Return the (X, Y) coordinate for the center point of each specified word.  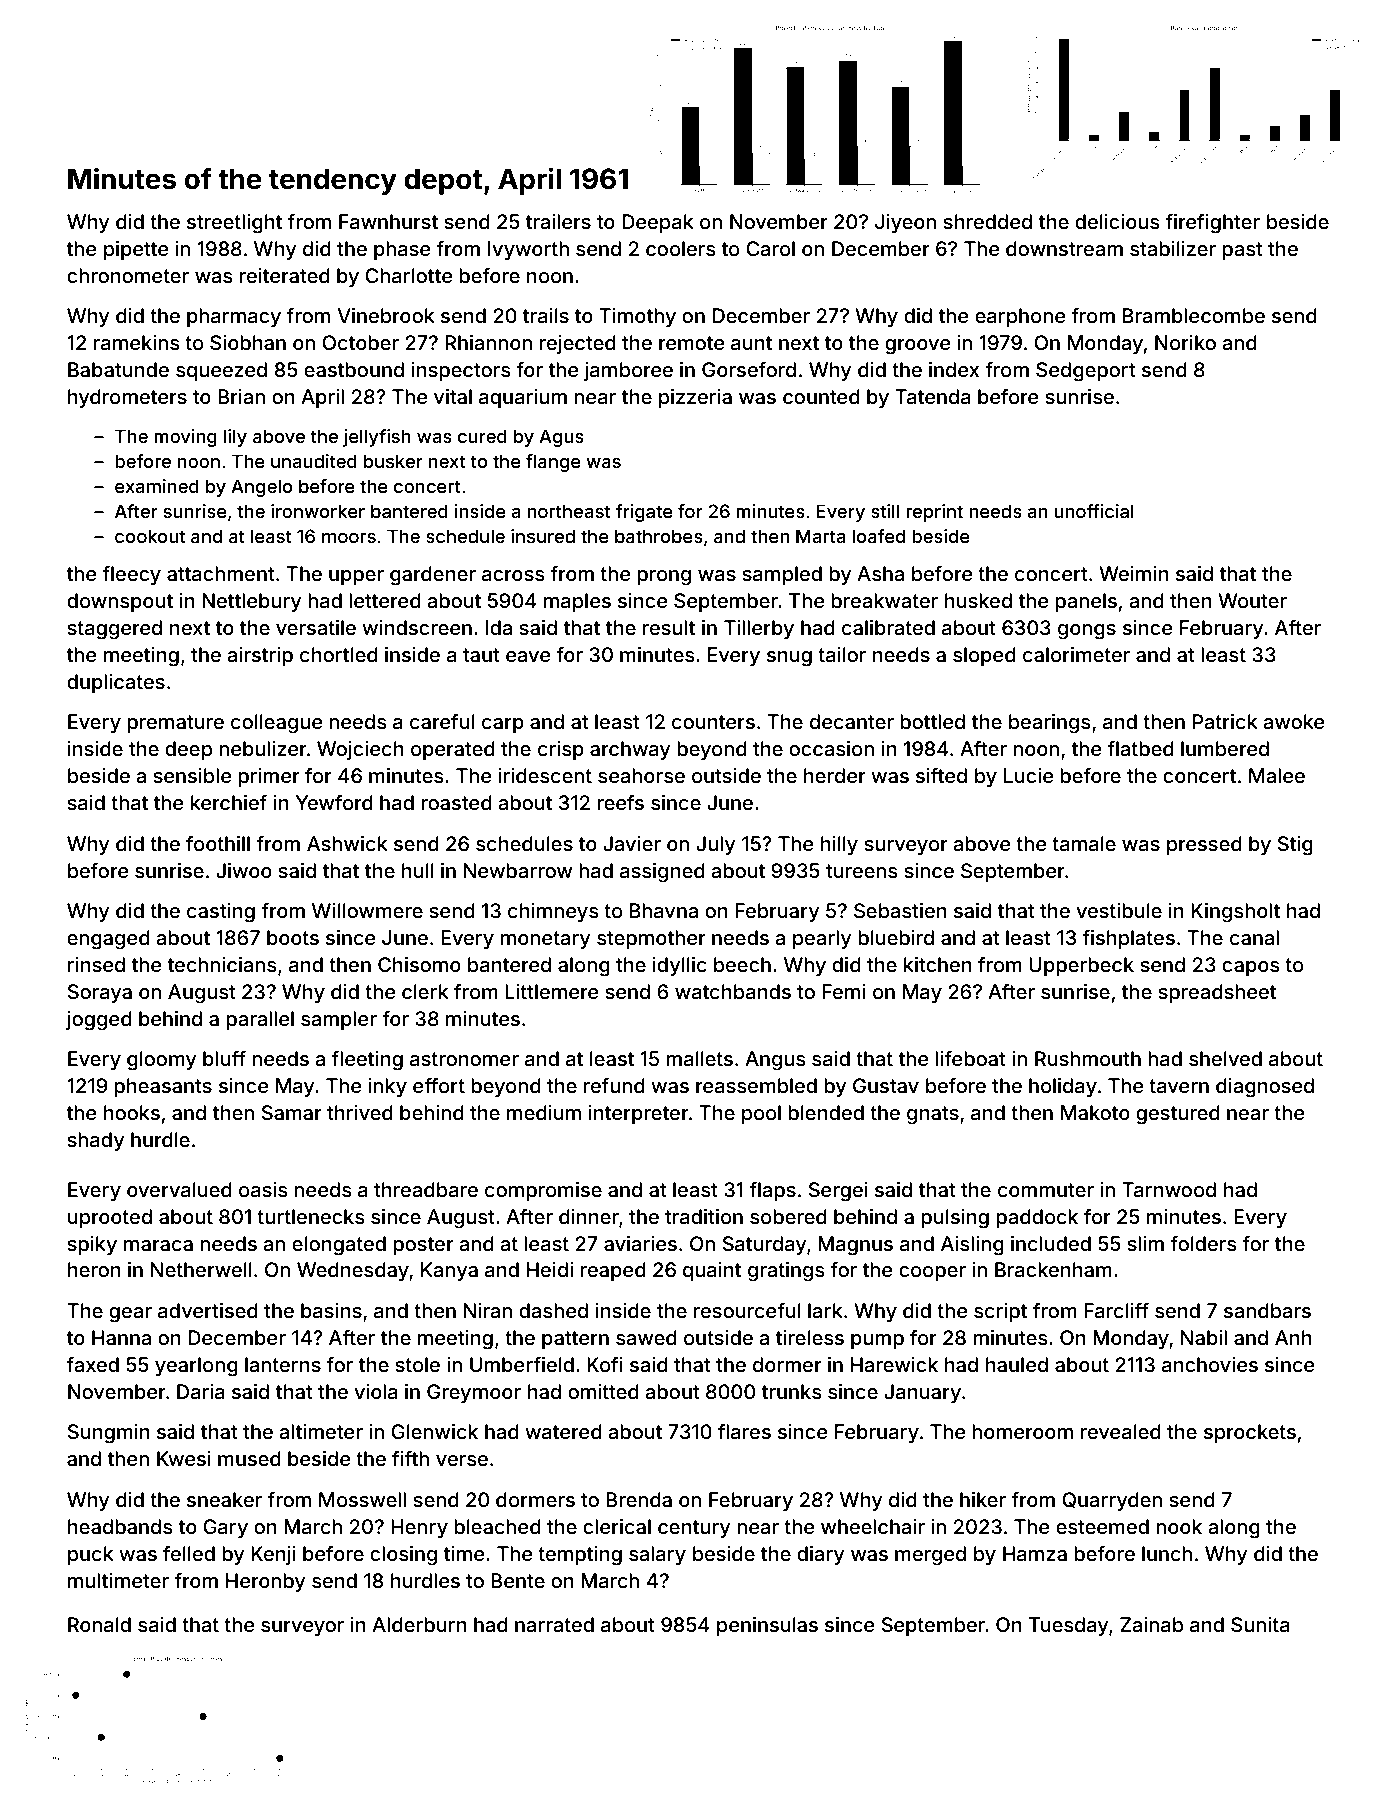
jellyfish (377, 438)
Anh (1293, 1337)
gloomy (162, 1061)
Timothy (637, 317)
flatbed (1141, 749)
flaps (772, 1191)
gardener (433, 576)
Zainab (1151, 1625)
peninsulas (767, 1626)
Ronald (99, 1624)
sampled (782, 575)
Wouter (1252, 600)
